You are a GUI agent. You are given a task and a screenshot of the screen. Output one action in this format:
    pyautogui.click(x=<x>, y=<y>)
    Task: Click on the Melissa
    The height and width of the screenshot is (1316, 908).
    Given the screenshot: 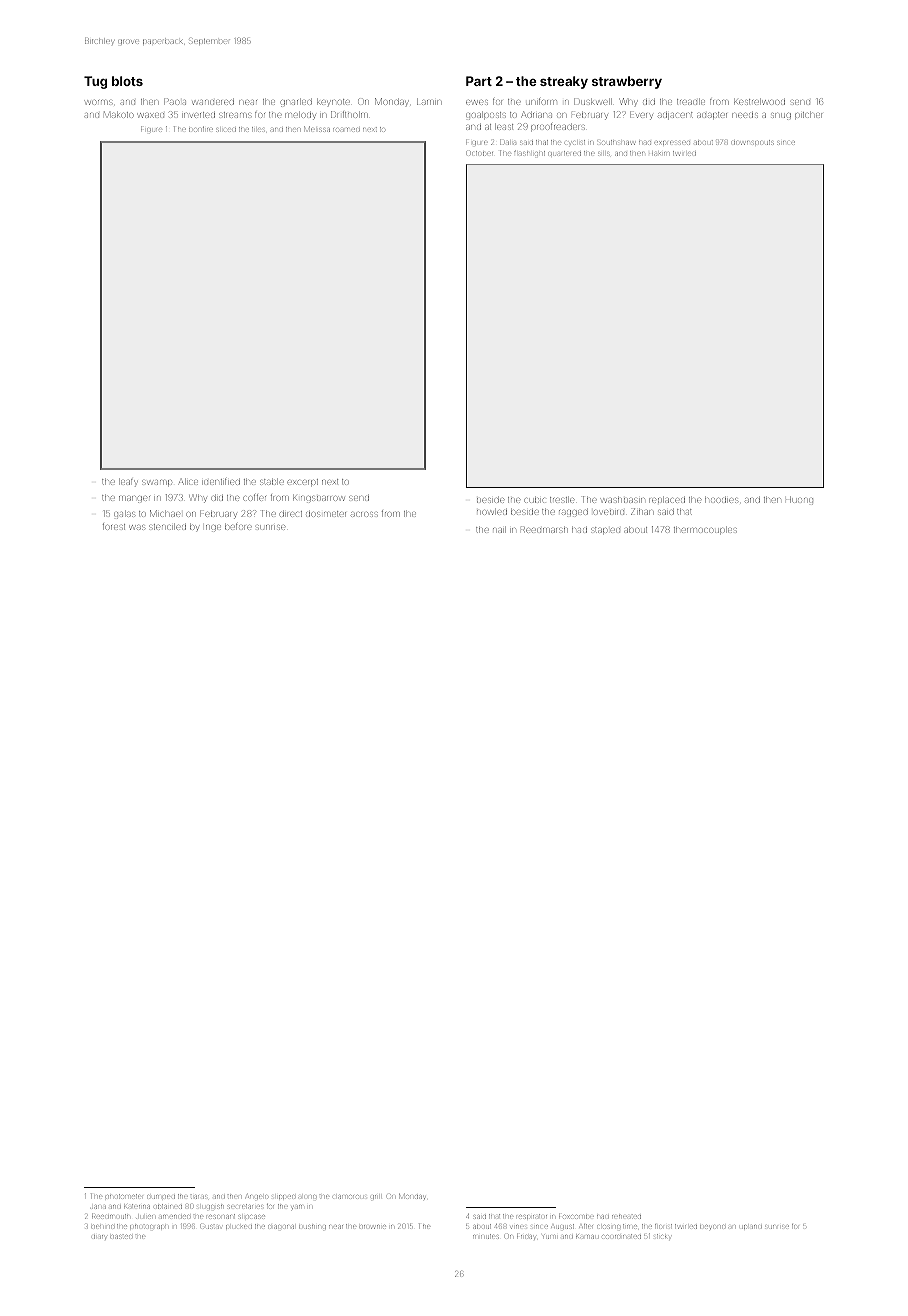 What is the action you would take?
    pyautogui.click(x=317, y=129)
